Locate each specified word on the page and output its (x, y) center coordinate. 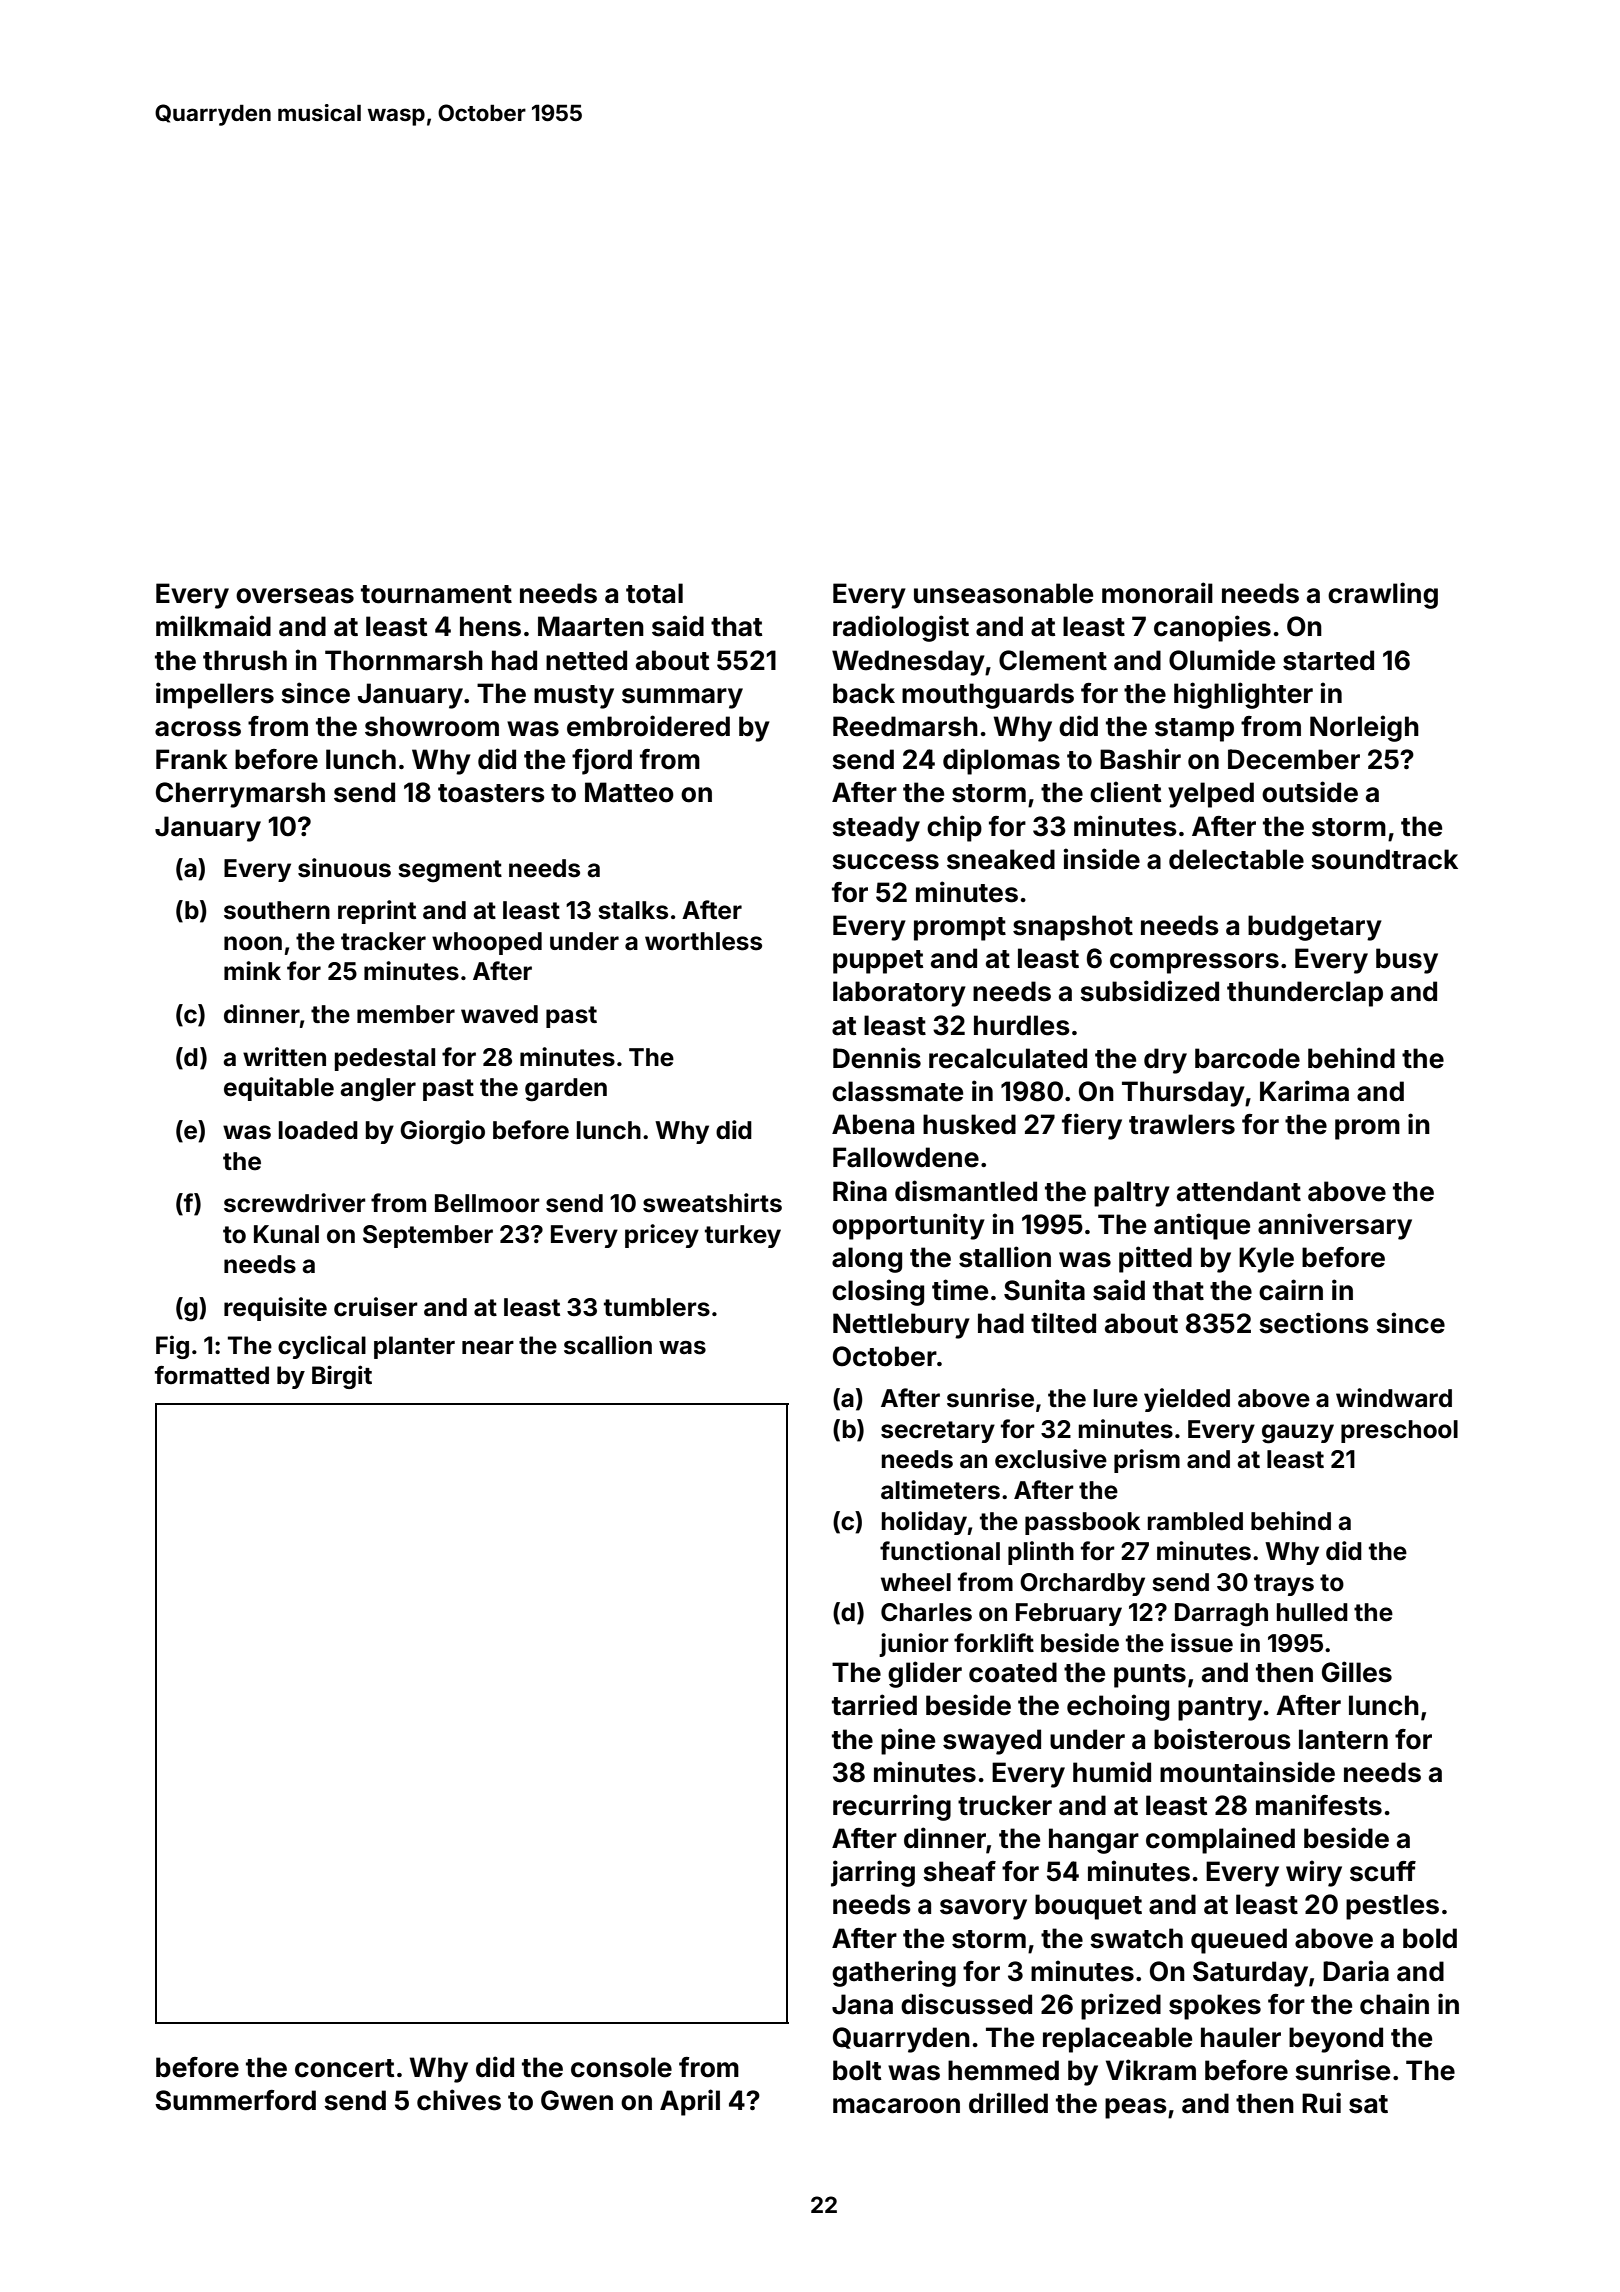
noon (253, 943)
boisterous (1222, 1739)
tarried (874, 1705)
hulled (1312, 1612)
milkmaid (213, 626)
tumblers (657, 1307)
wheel (916, 1582)
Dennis (877, 1058)
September (428, 1236)
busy (1407, 961)
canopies (1212, 628)
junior (914, 1645)
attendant (1239, 1191)
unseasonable (1003, 593)
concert (344, 2068)
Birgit (342, 1377)
